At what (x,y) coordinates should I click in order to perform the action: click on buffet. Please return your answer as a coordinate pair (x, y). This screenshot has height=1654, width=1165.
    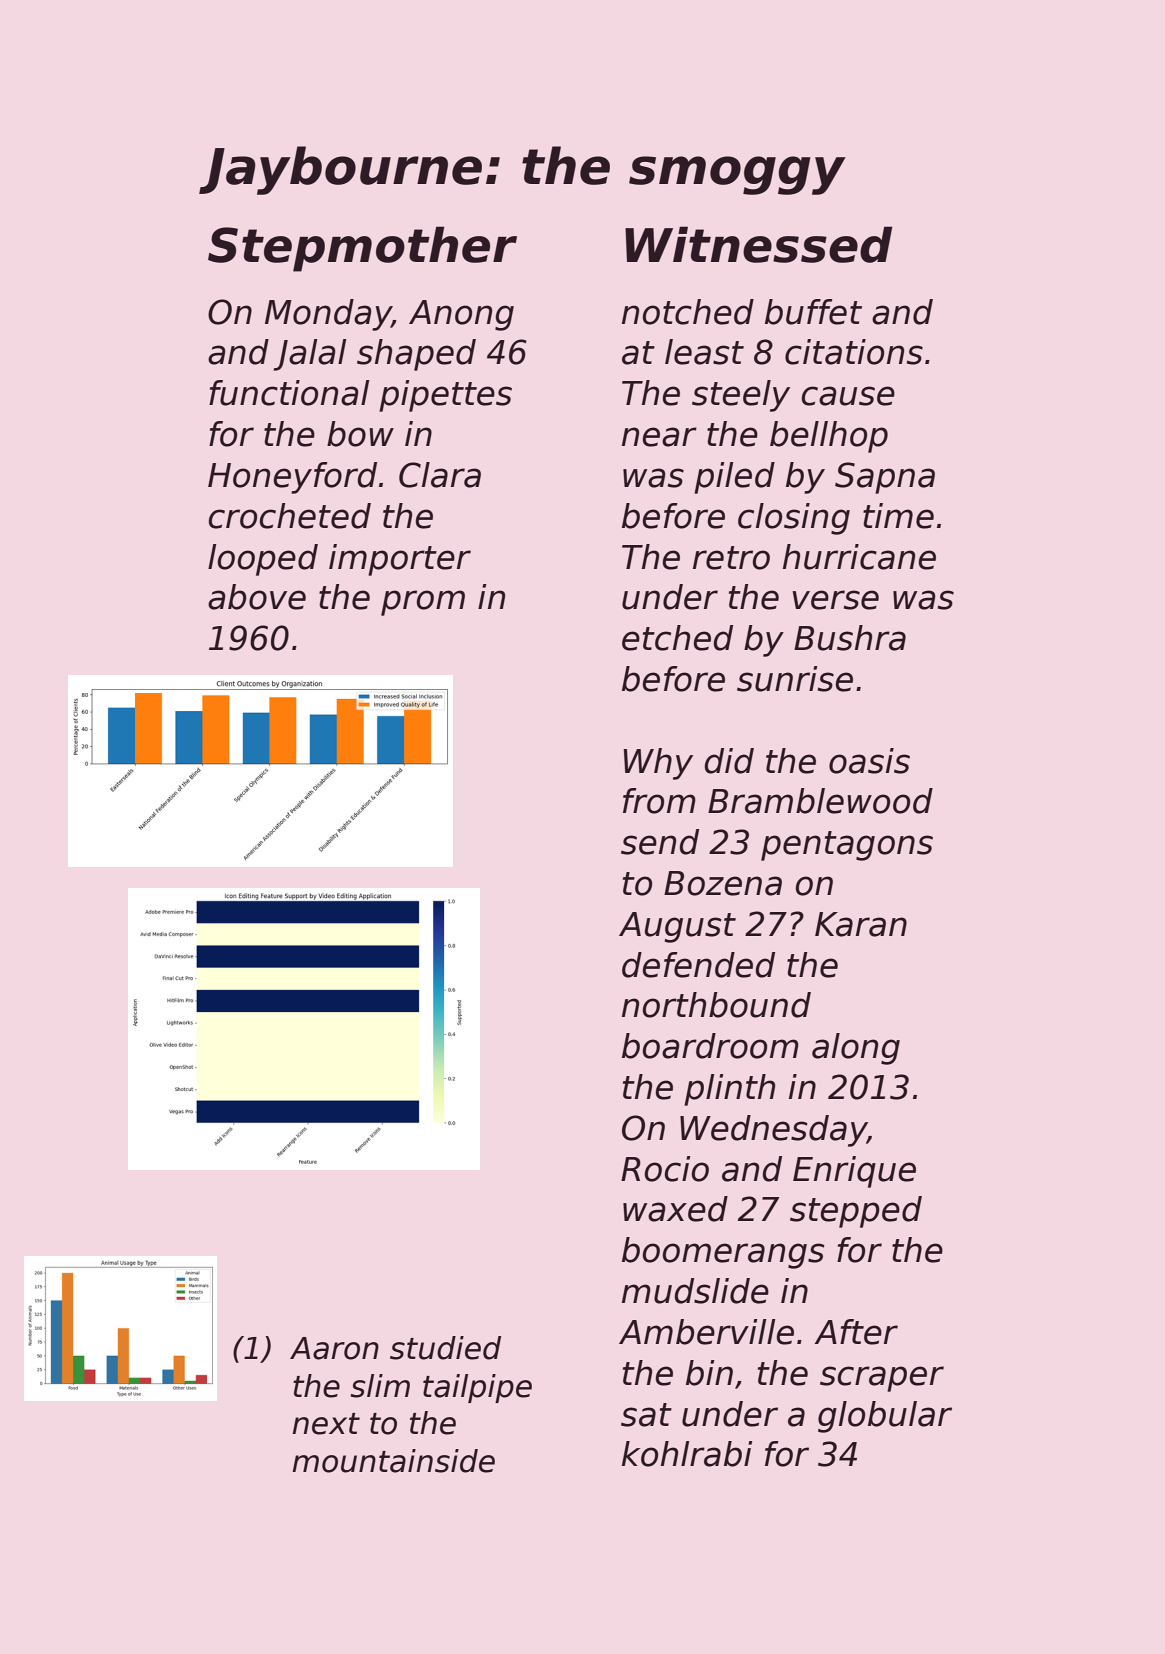
    Looking at the image, I should click on (813, 312).
